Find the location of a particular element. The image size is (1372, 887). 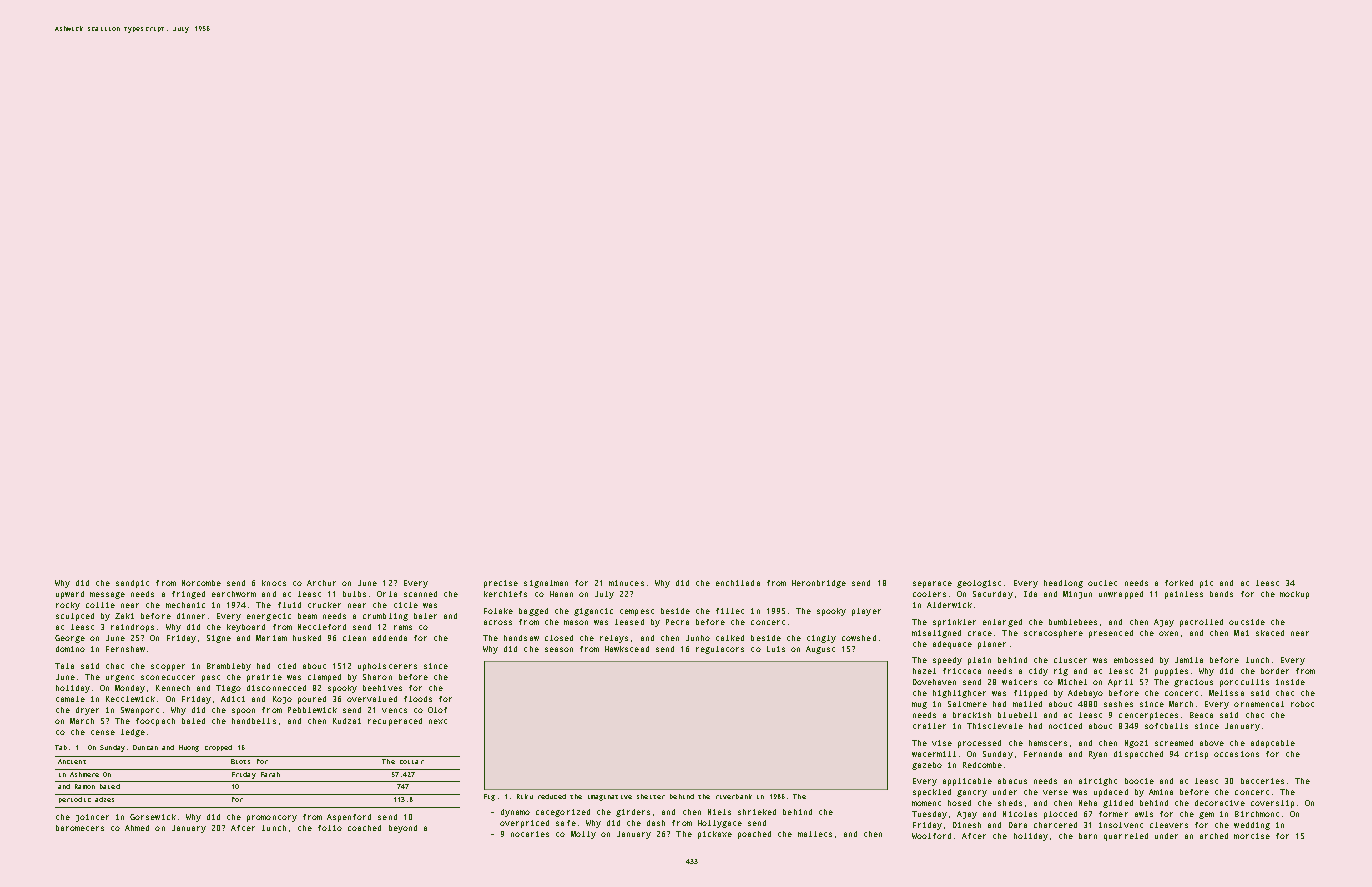

adaptable is located at coordinates (1273, 744).
